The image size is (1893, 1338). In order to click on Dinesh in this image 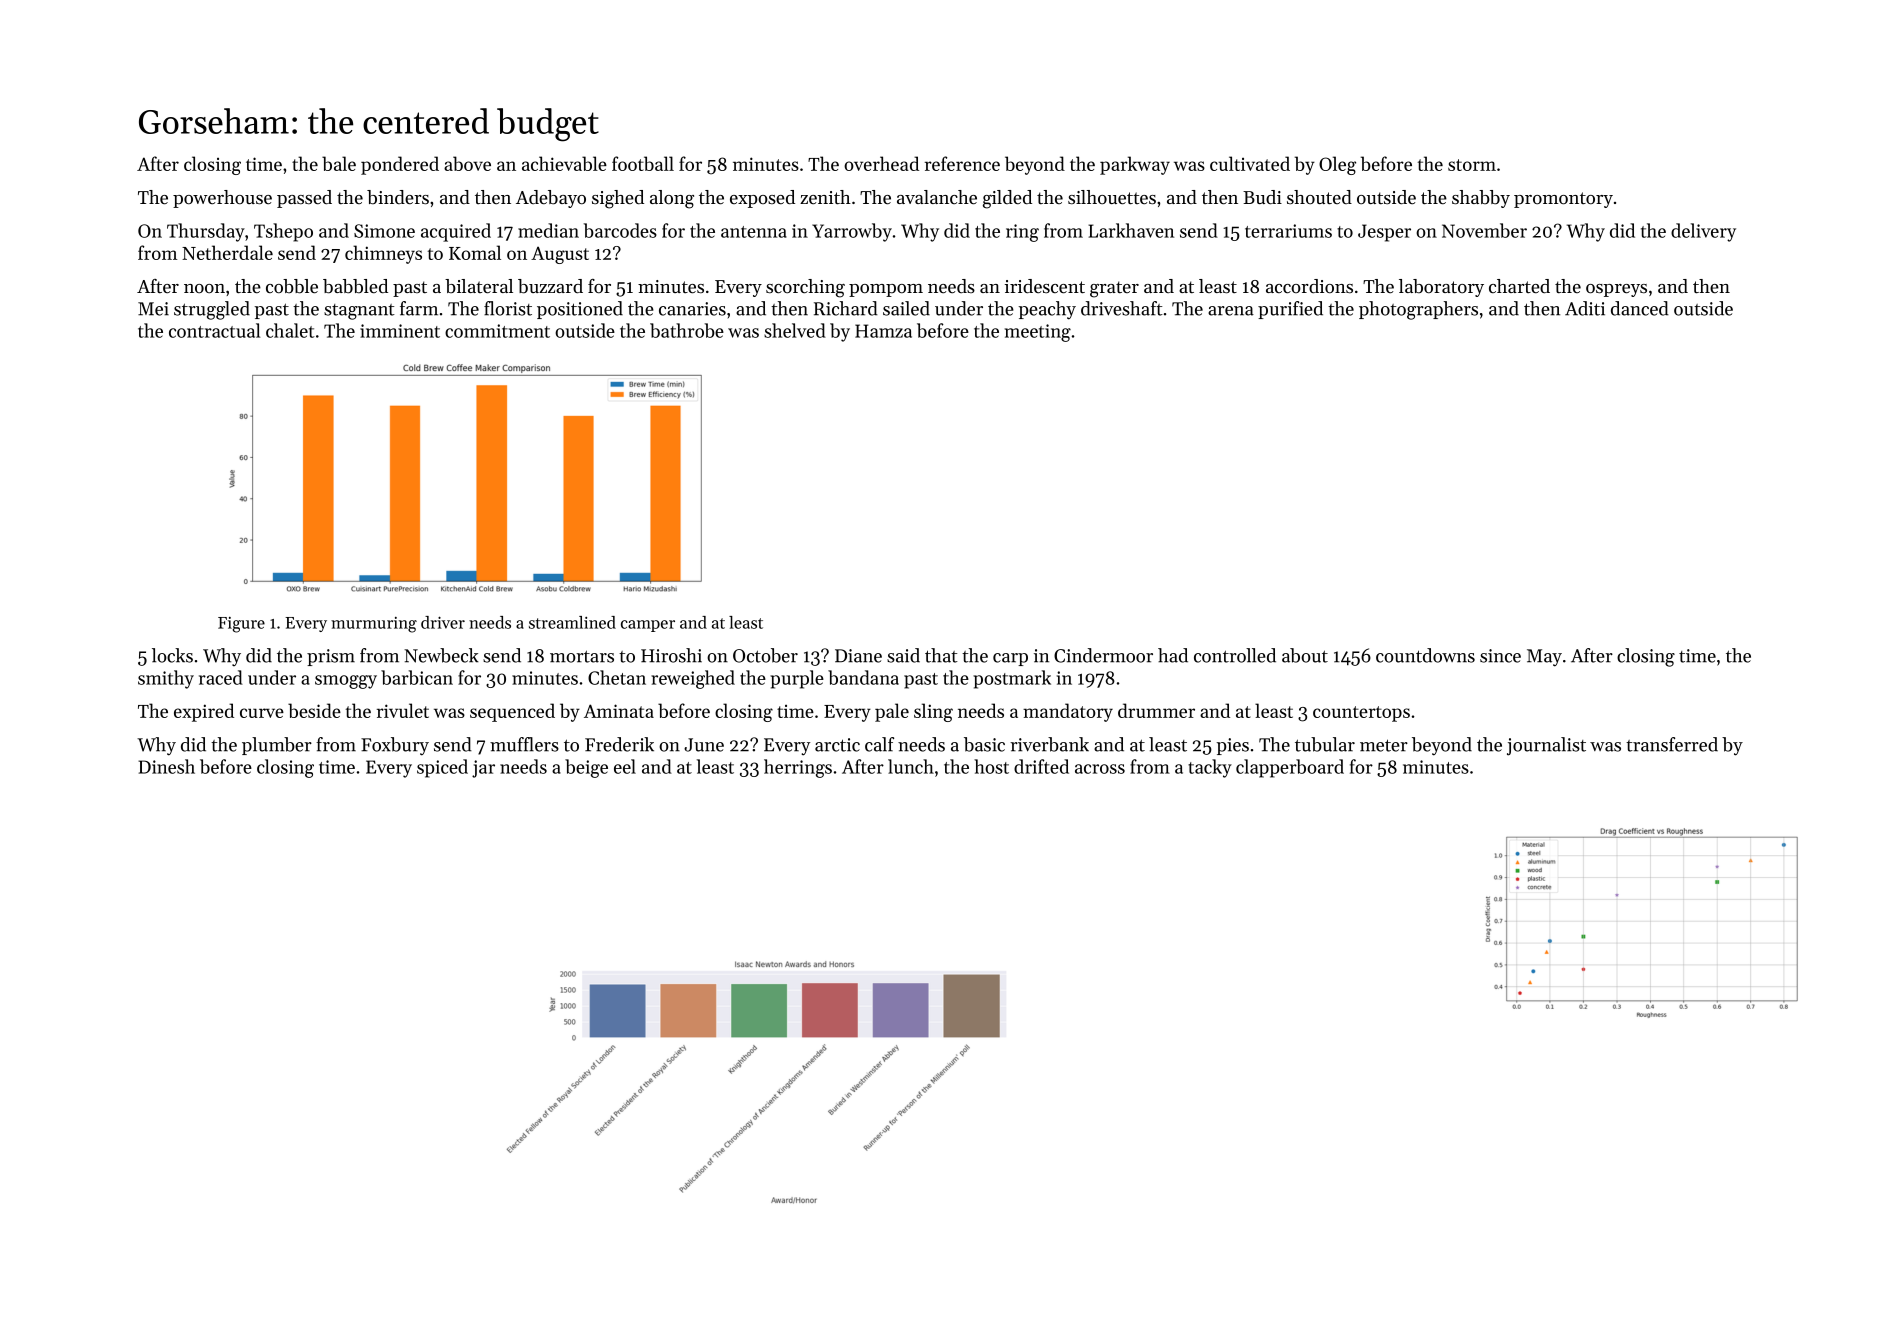, I will do `click(166, 766)`.
